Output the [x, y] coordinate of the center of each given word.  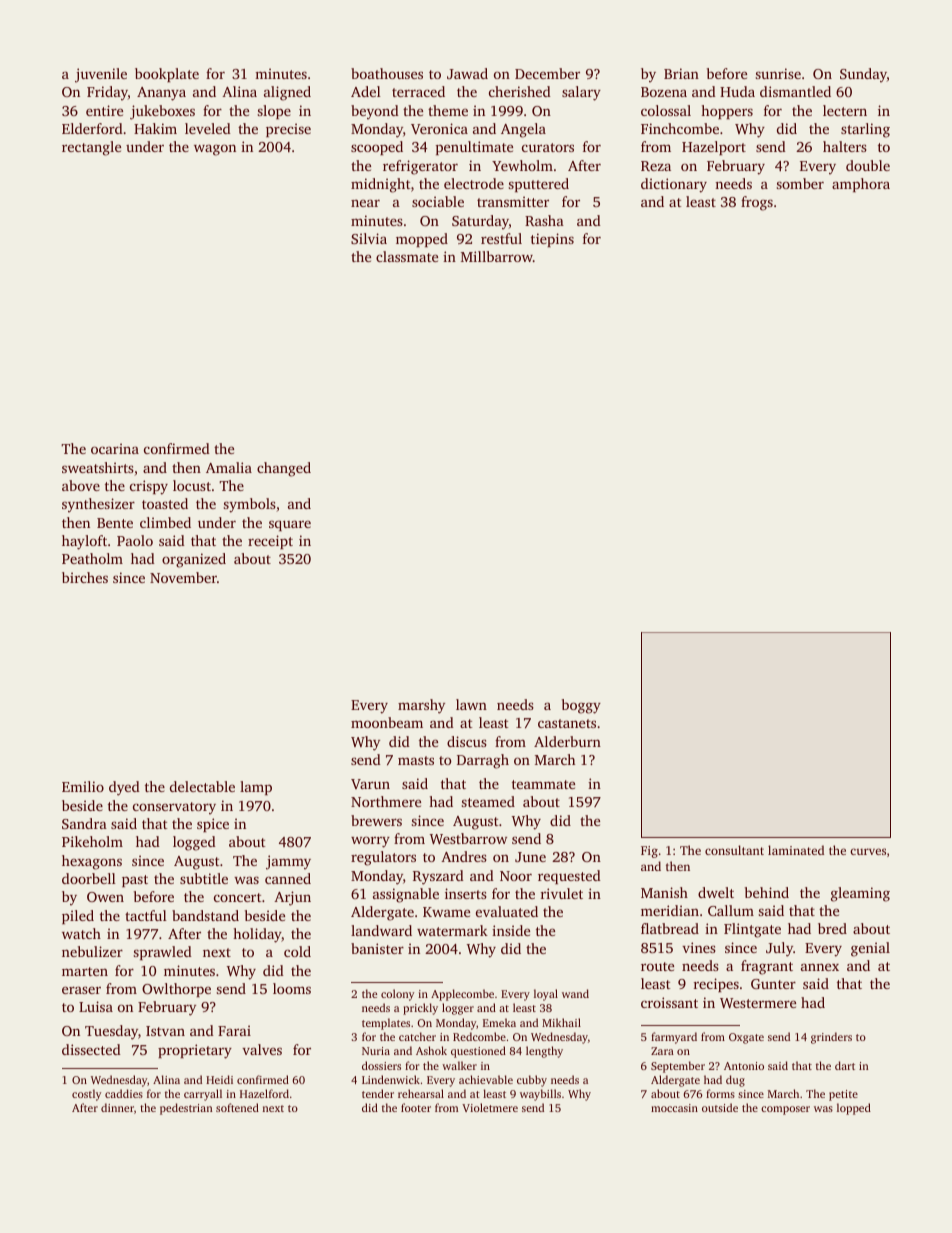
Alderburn [567, 741]
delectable [202, 786]
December [547, 73]
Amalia [229, 467]
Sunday [863, 75]
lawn [471, 704]
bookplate [167, 75]
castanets [567, 723]
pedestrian [186, 1109]
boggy [581, 706]
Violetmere [490, 1107]
